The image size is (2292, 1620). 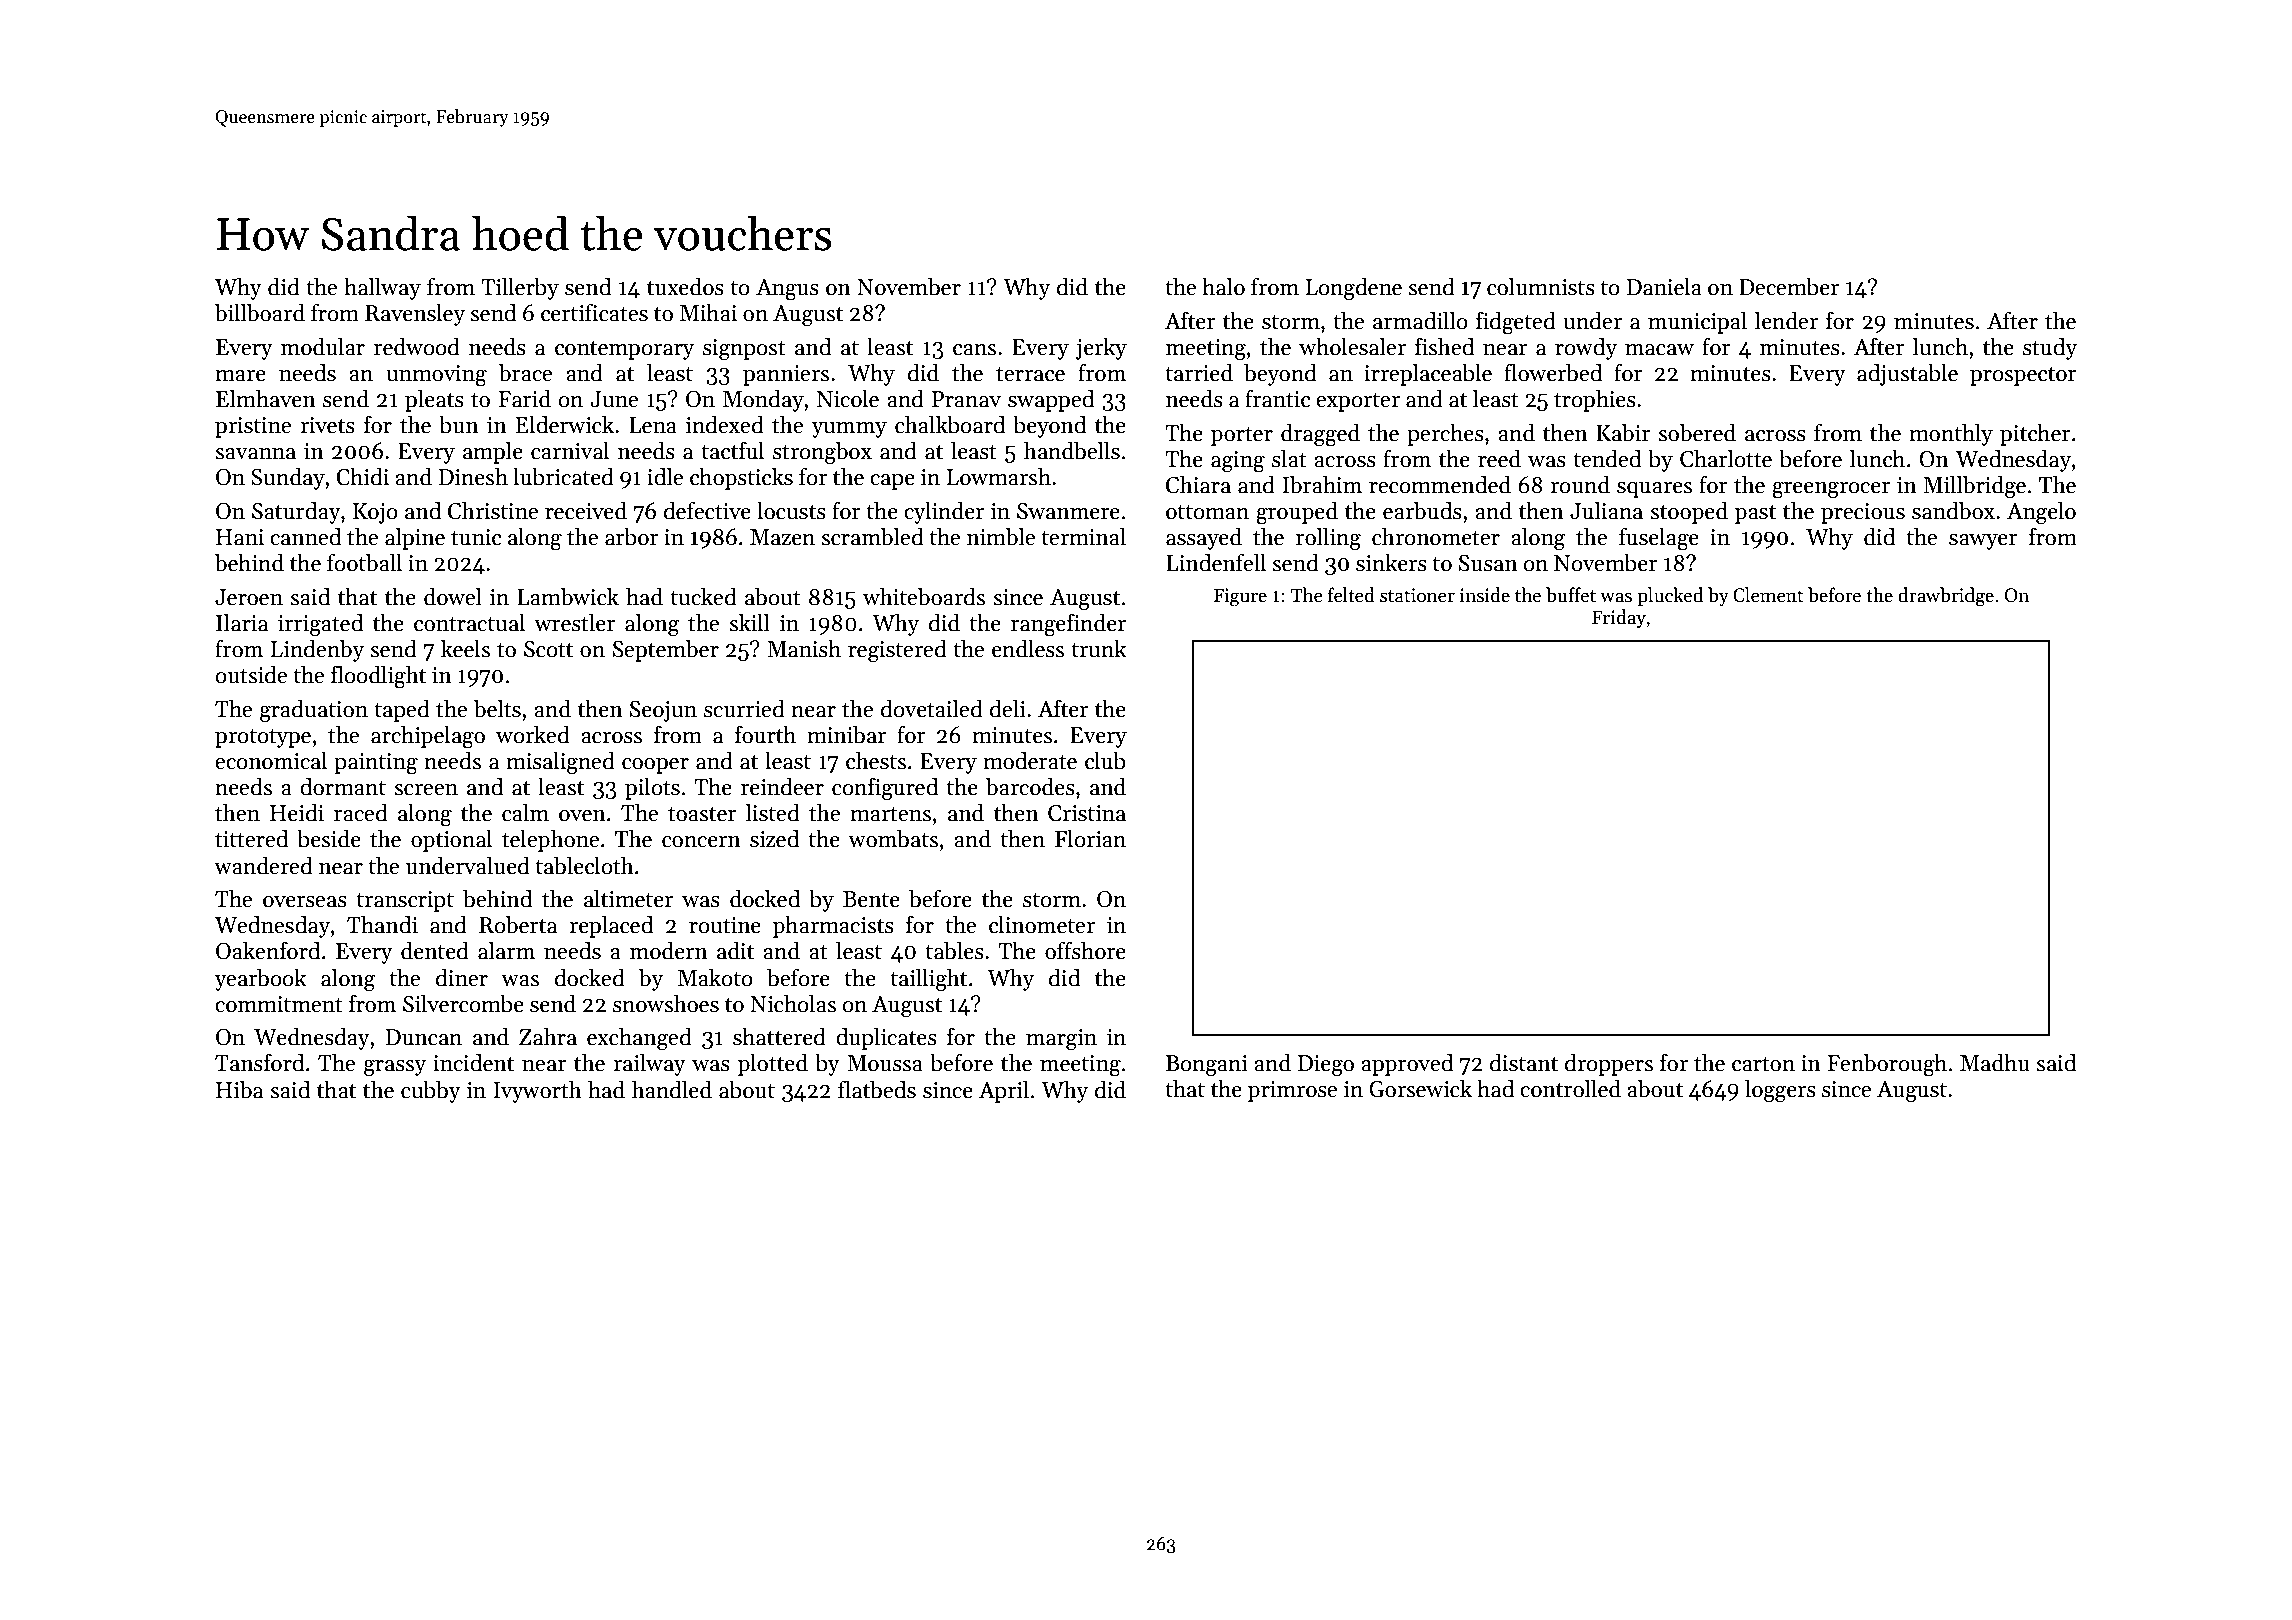 What do you see at coordinates (1068, 625) in the screenshot?
I see `rangefinder` at bounding box center [1068, 625].
